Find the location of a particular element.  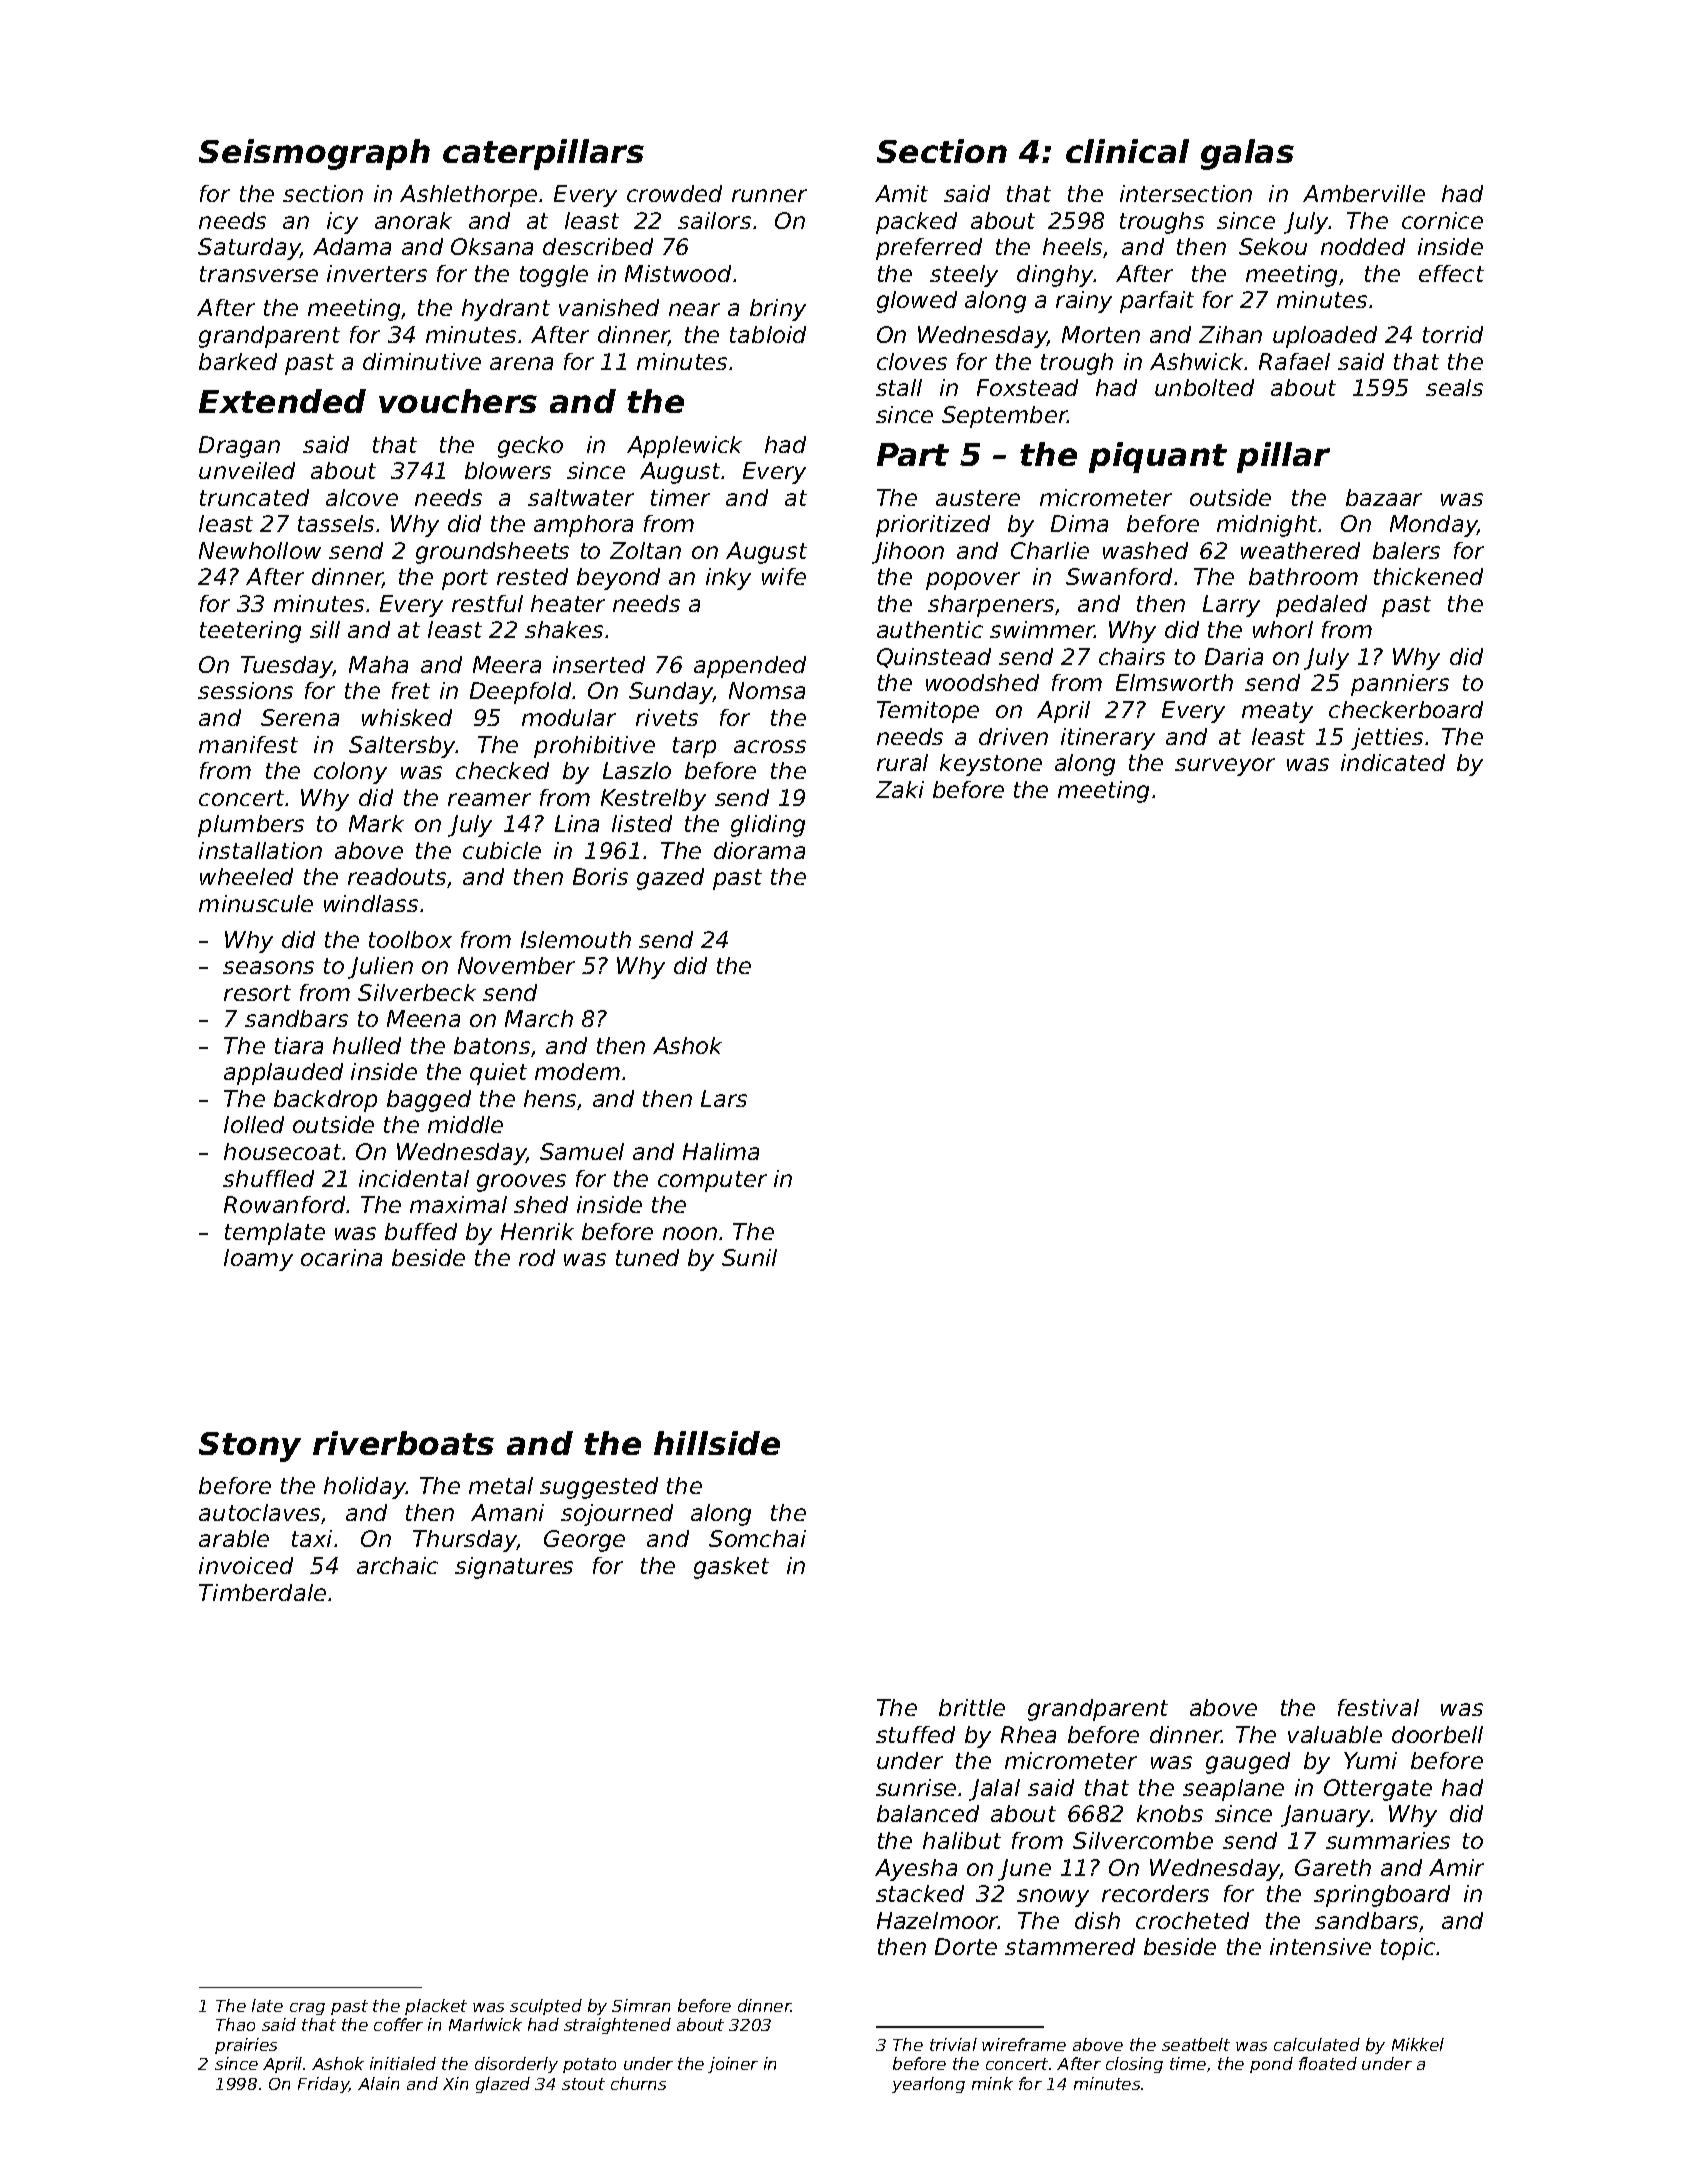

gauged is located at coordinates (1248, 1763).
